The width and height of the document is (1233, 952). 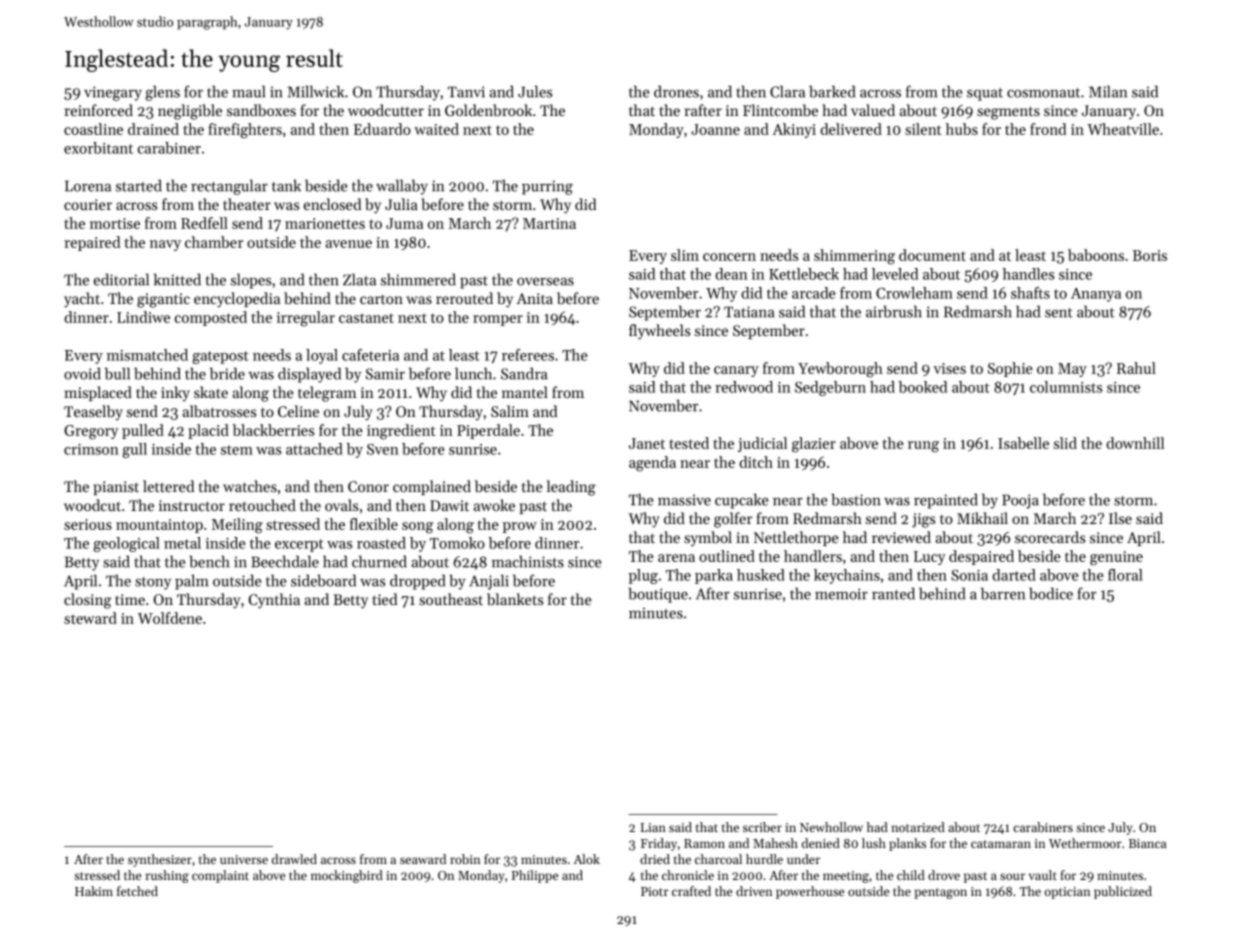 What do you see at coordinates (192, 505) in the document?
I see `instructor` at bounding box center [192, 505].
